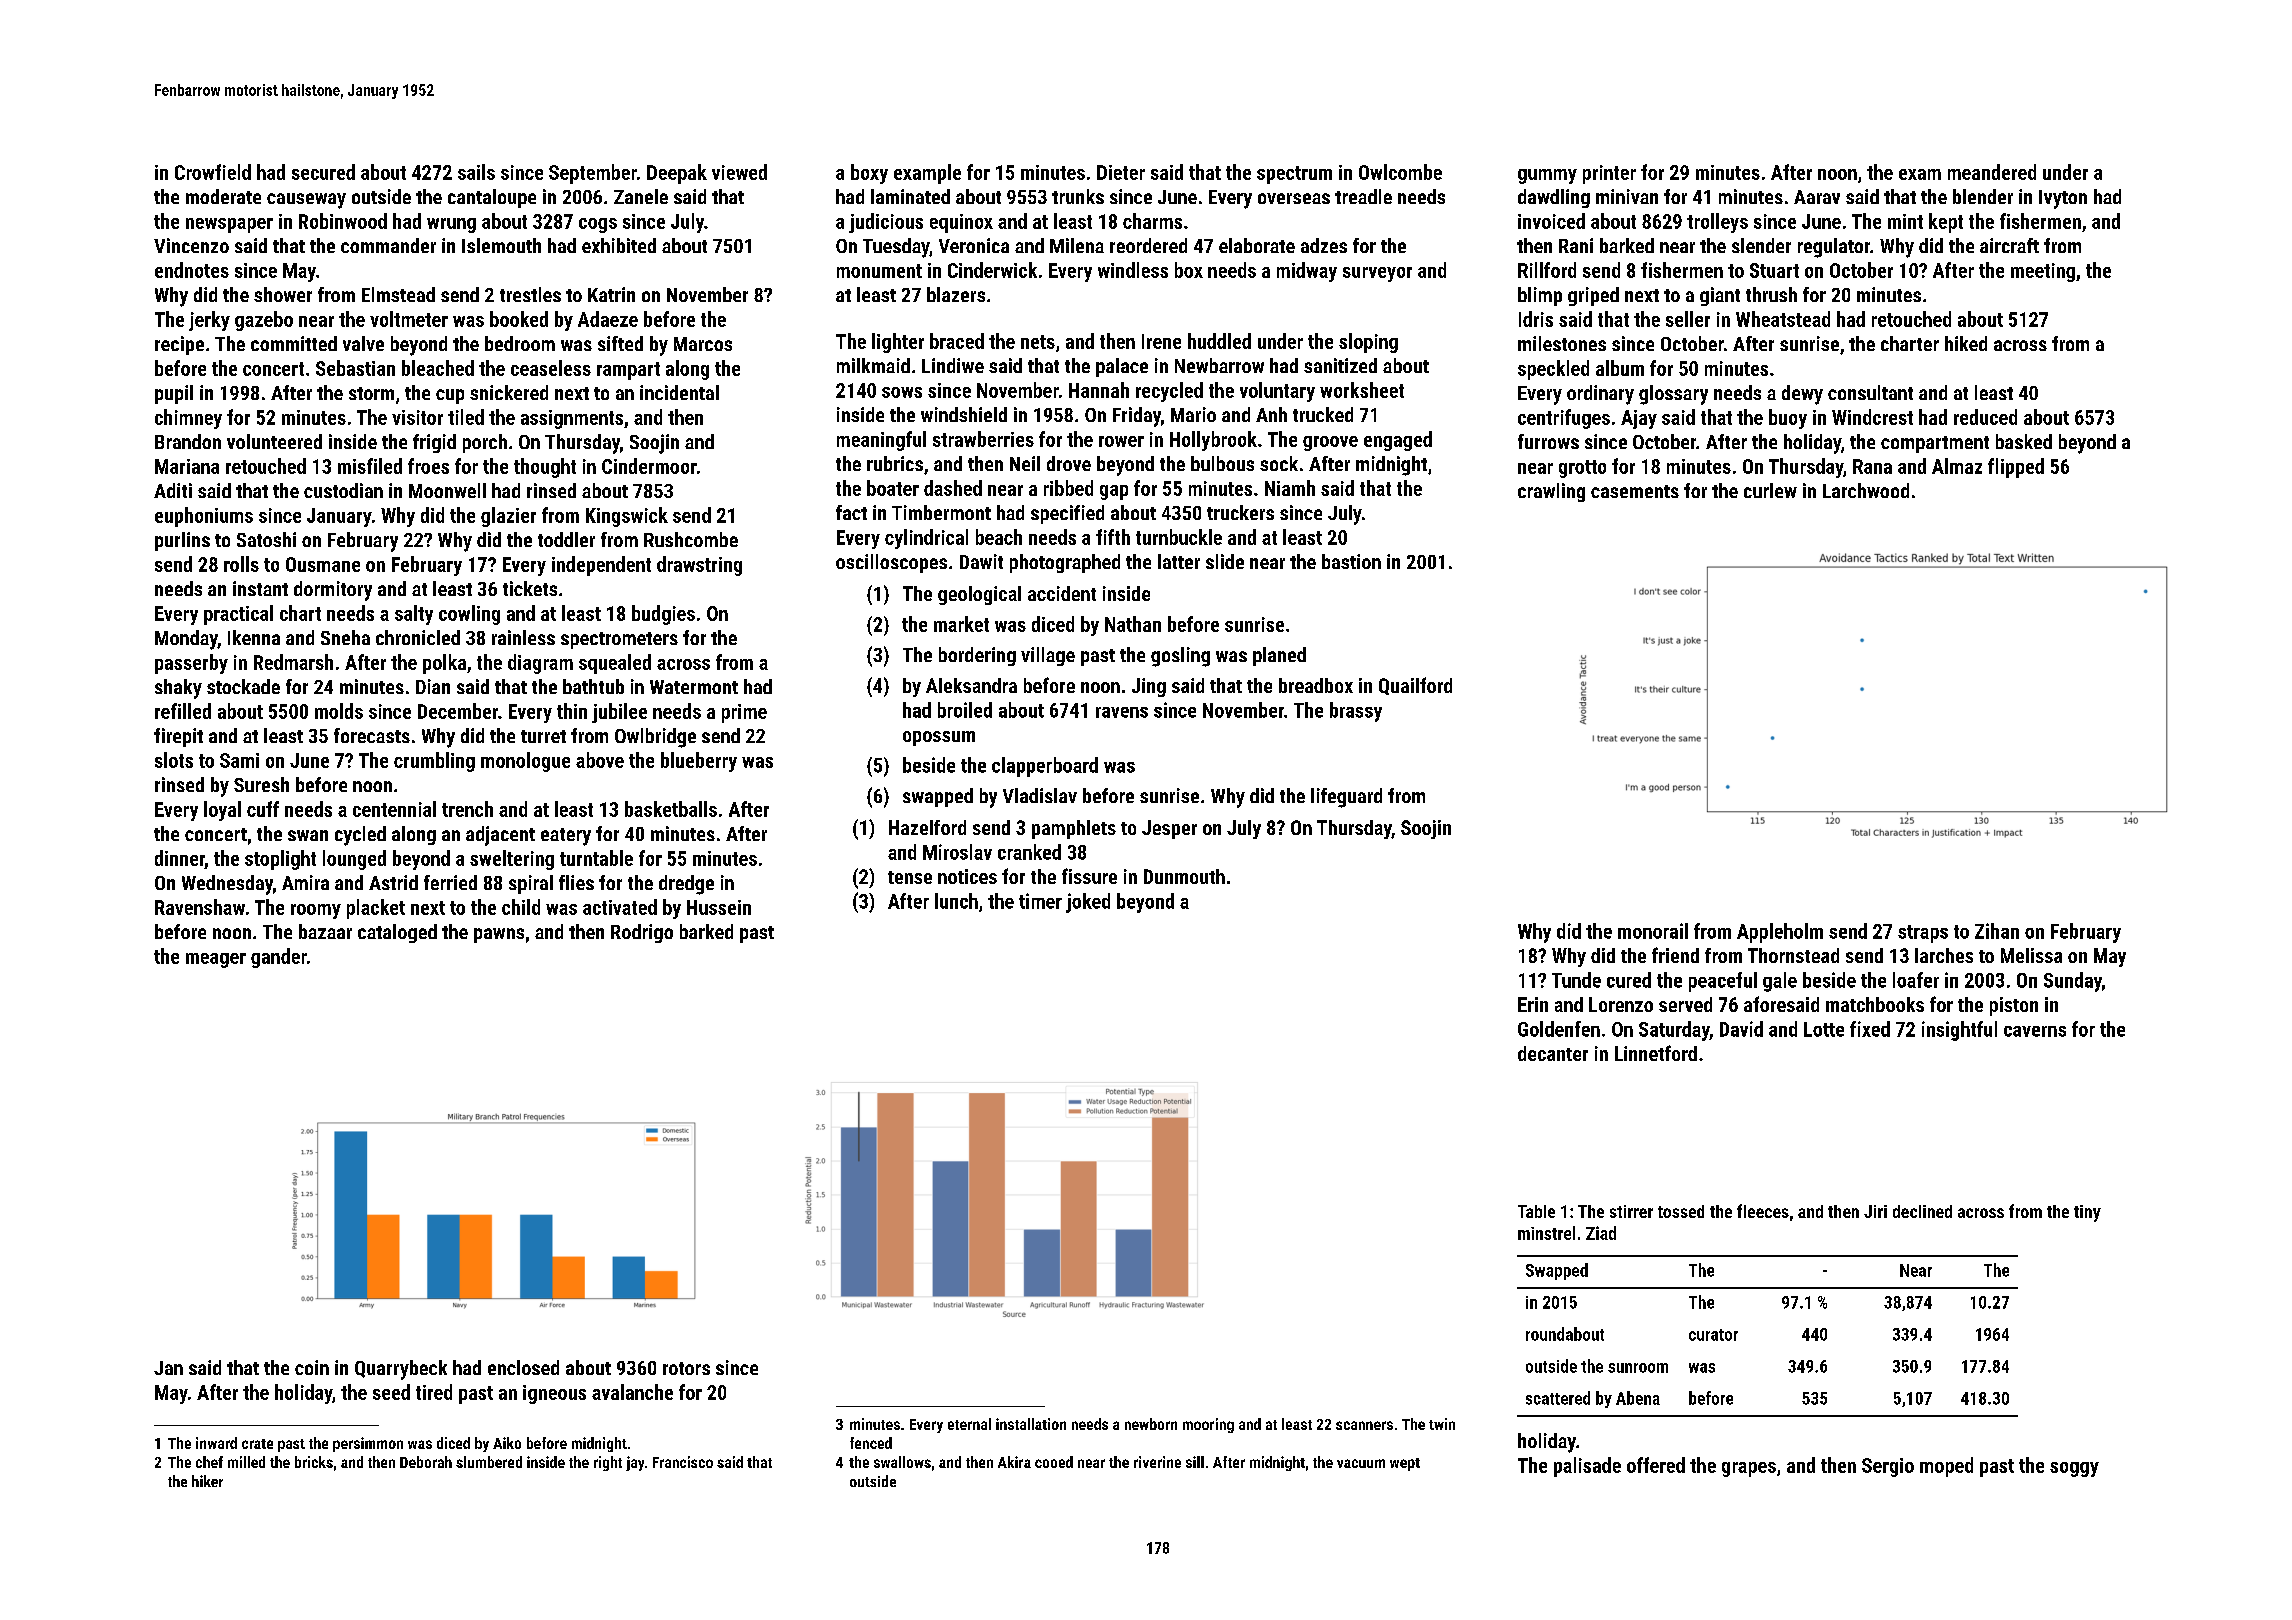 This image has height=1620, width=2292. Describe the element at coordinates (1184, 876) in the image. I see `Dunmouth` at that location.
